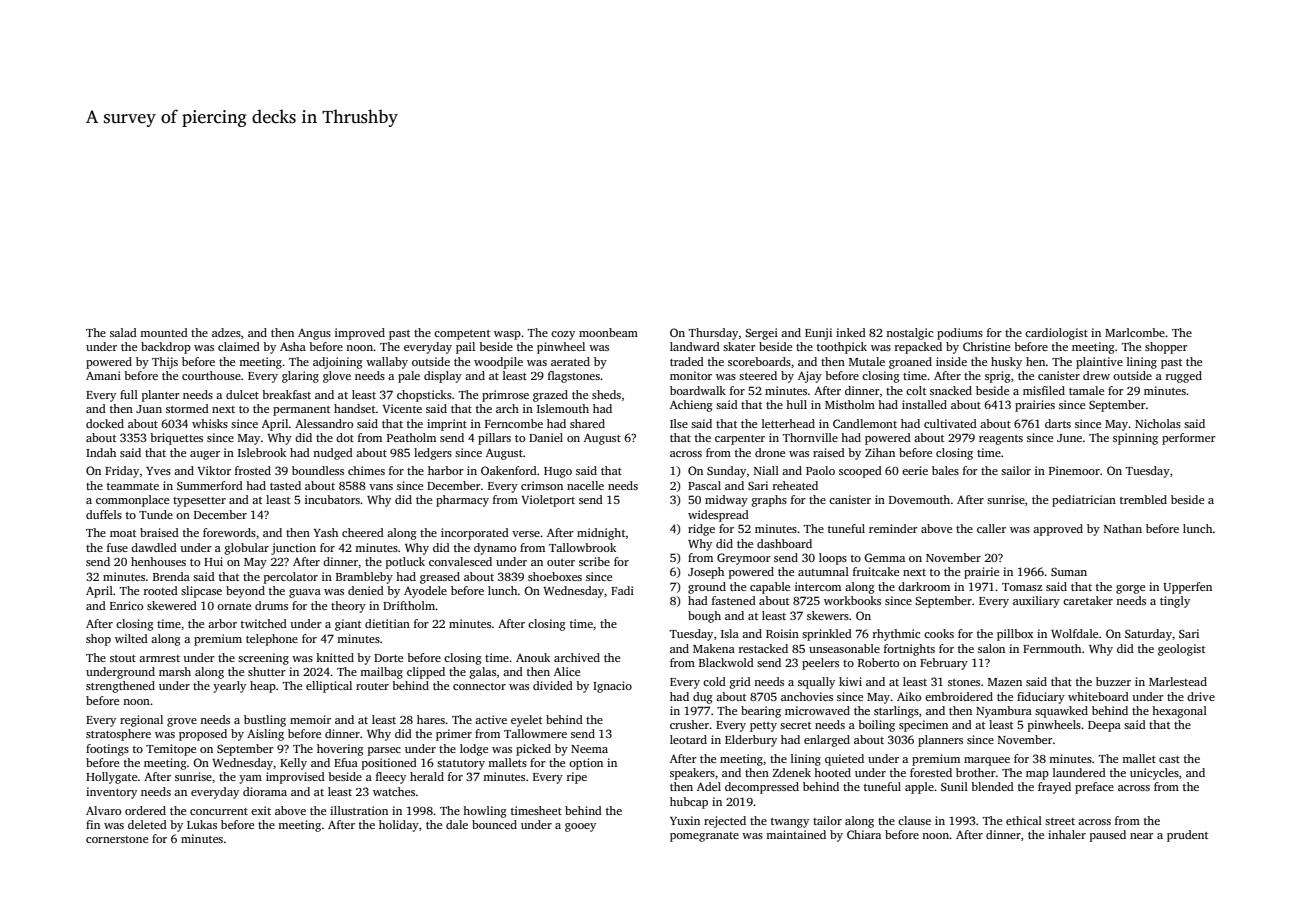  Describe the element at coordinates (1024, 820) in the screenshot. I see `ethical` at that location.
